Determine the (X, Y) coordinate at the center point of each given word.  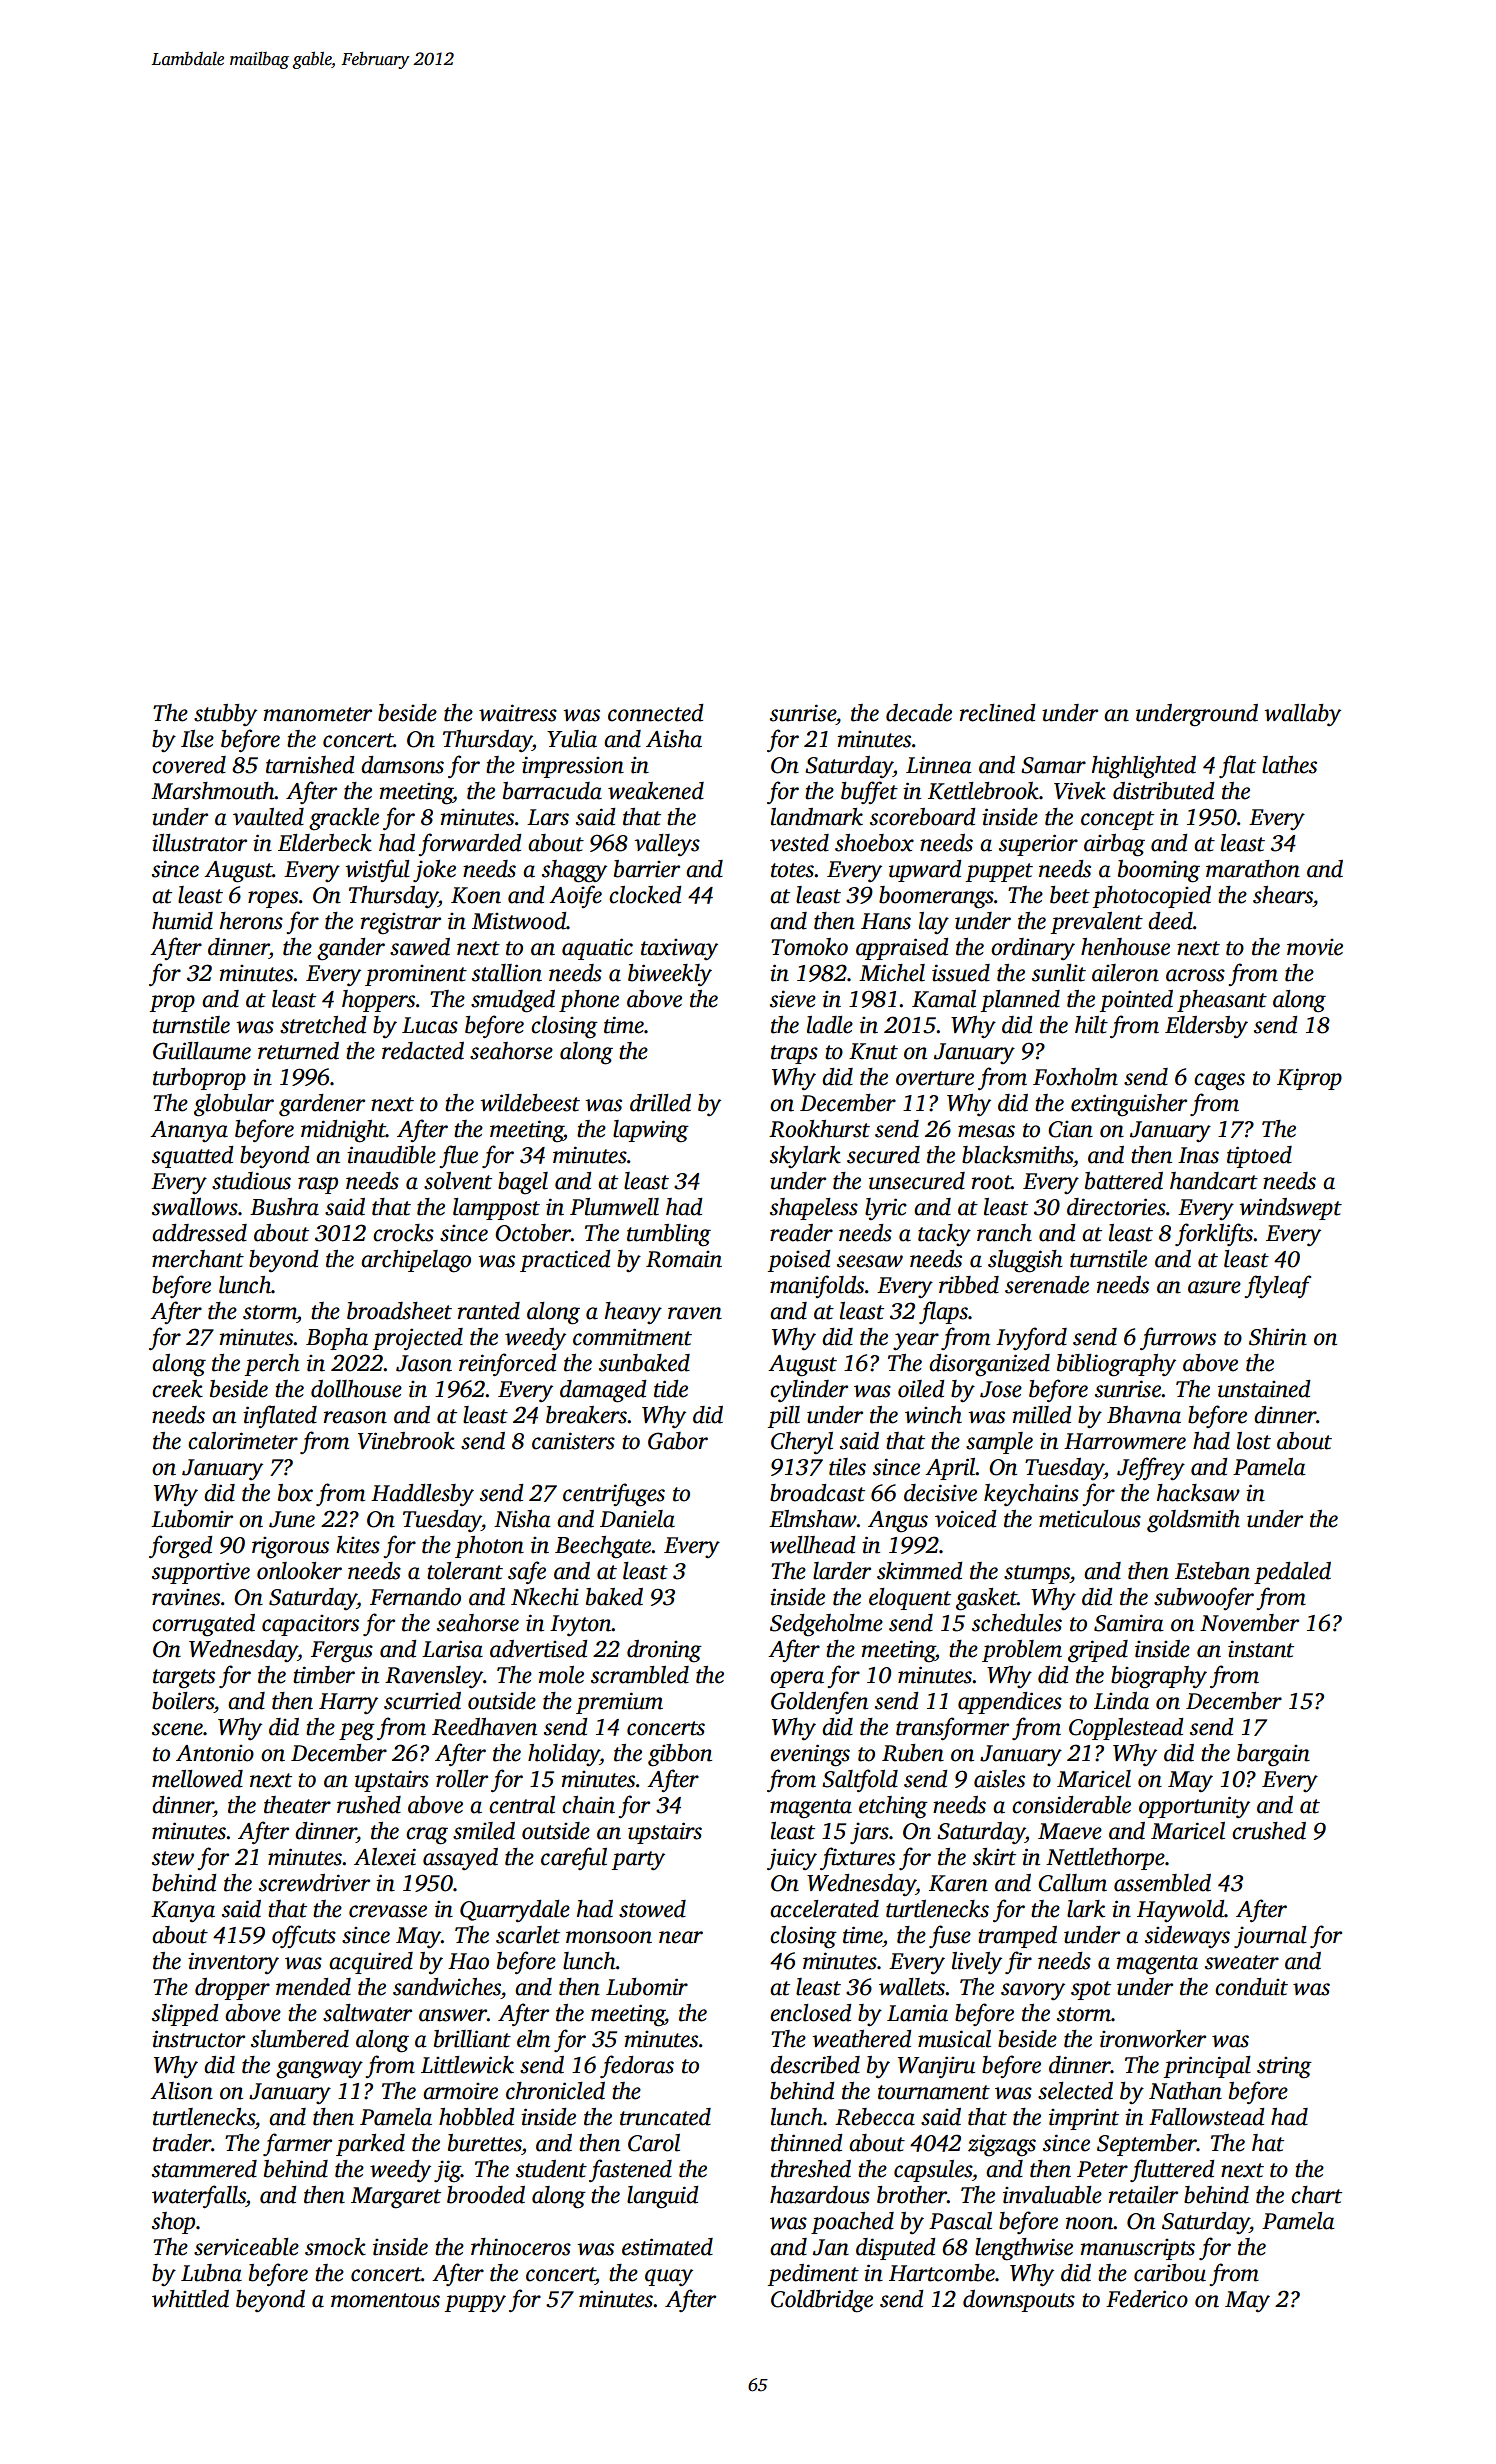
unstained (1264, 1389)
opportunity (1194, 1807)
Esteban (1212, 1571)
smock (335, 2247)
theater (297, 1805)
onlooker (299, 1571)
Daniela (637, 1519)
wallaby (1302, 715)
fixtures (857, 1858)
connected (655, 713)
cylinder (809, 1391)
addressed (199, 1233)
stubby (225, 715)
